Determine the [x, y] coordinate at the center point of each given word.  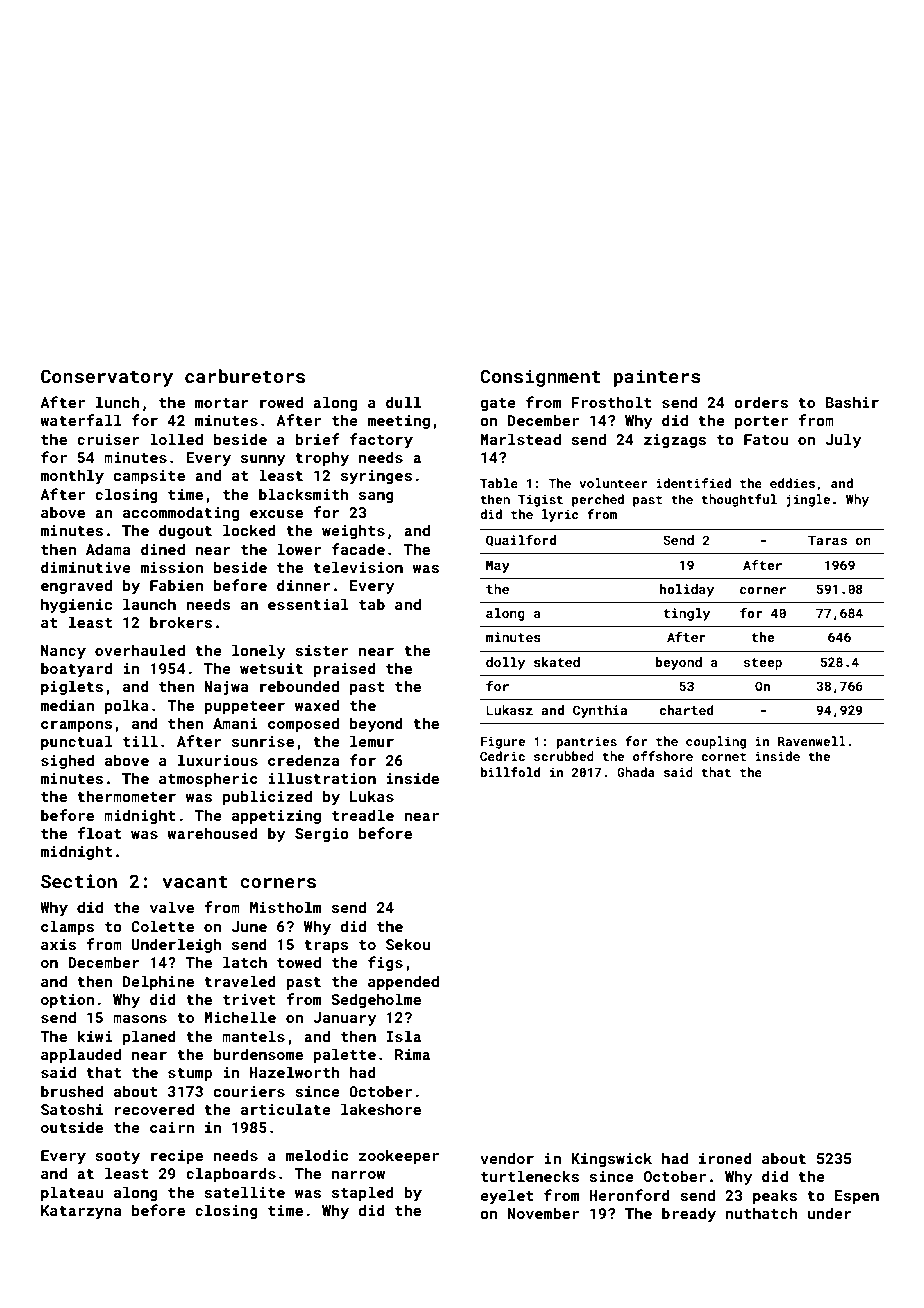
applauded [81, 1055]
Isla [403, 1036]
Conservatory [107, 378]
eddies [792, 483]
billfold [510, 772]
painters [657, 378]
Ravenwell [812, 741]
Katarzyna [81, 1212]
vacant [195, 882]
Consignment [540, 378]
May [498, 566]
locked [249, 530]
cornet [723, 756]
